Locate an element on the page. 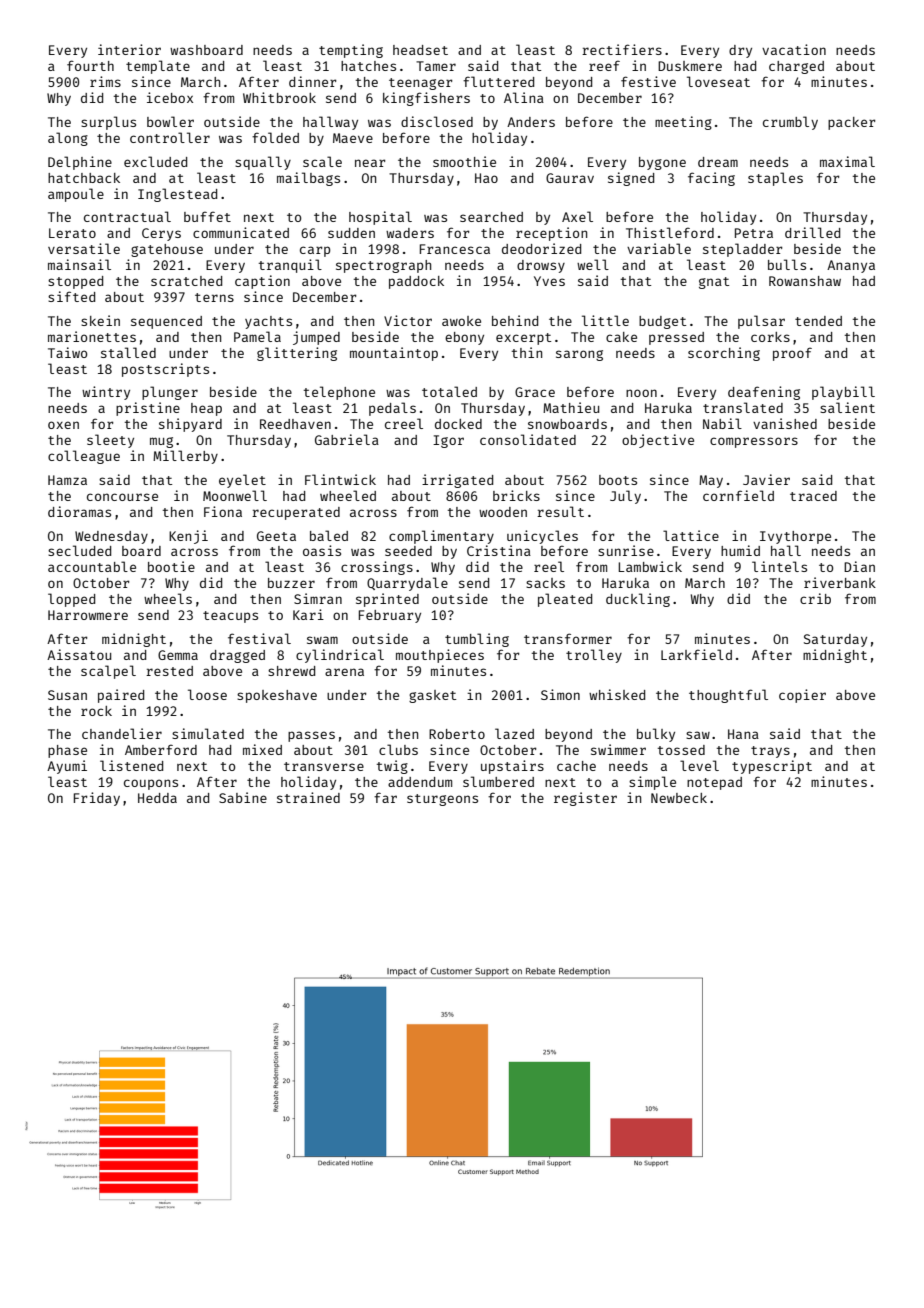  Anders is located at coordinates (531, 122).
